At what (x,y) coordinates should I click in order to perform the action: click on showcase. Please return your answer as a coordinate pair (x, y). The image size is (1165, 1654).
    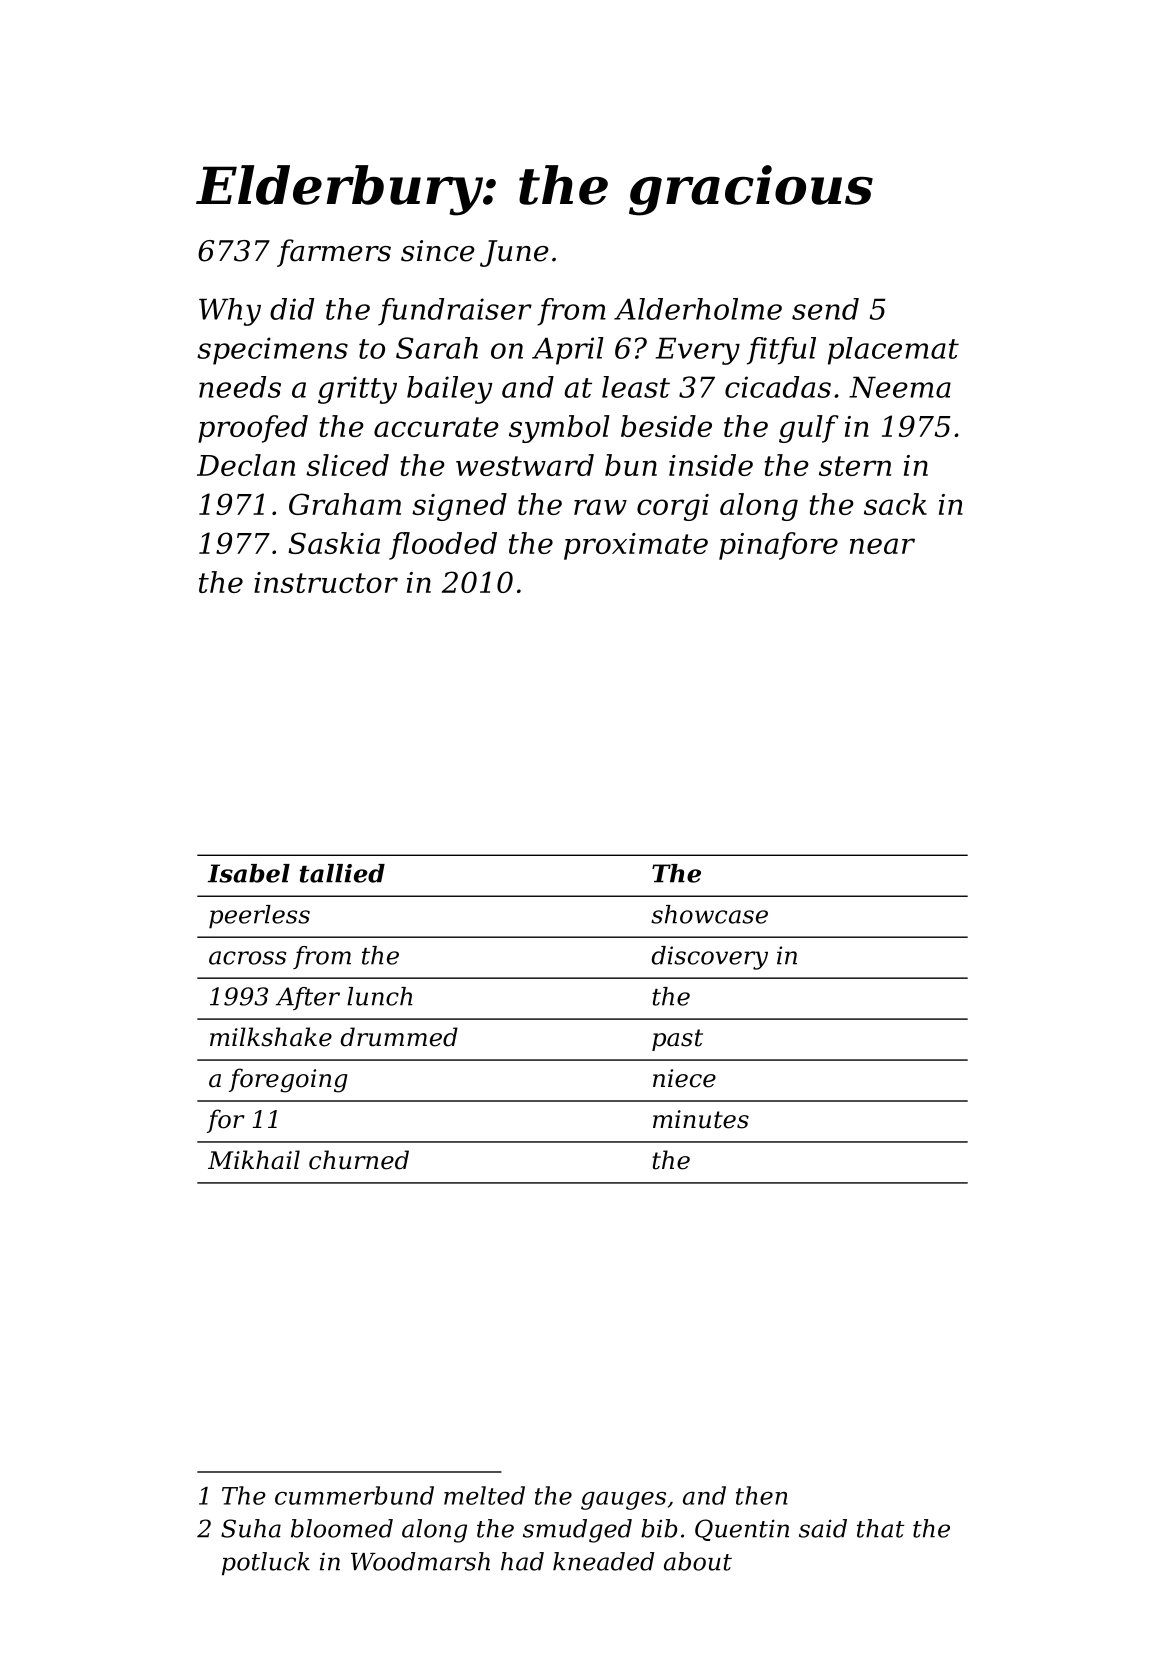
    Looking at the image, I should click on (709, 914).
